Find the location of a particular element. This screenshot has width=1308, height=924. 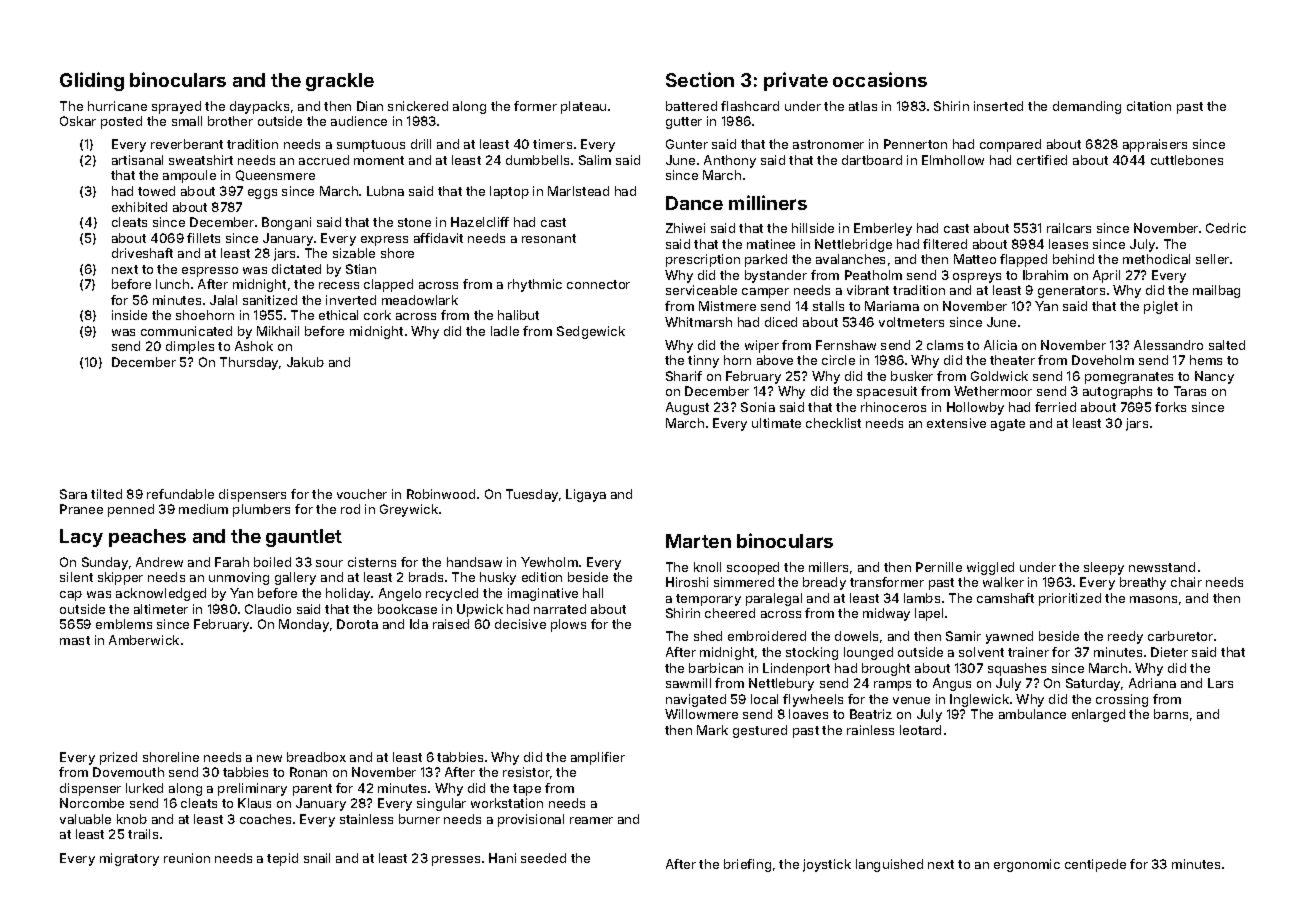

Gliding is located at coordinates (92, 81).
